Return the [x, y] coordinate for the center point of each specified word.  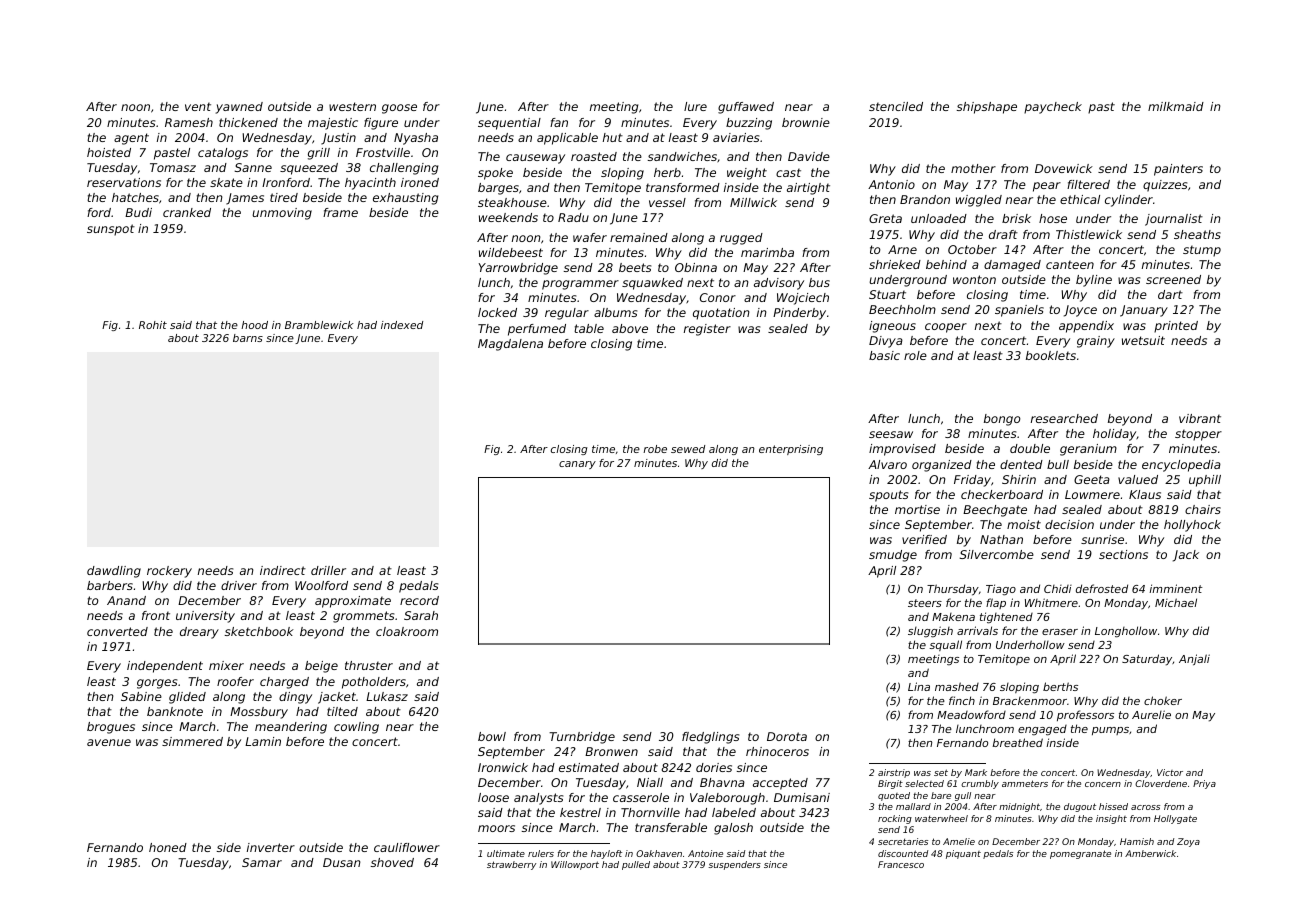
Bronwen [611, 751]
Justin [338, 139]
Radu [573, 217]
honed [168, 847]
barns [248, 338]
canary [577, 465]
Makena [953, 617]
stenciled [896, 106]
